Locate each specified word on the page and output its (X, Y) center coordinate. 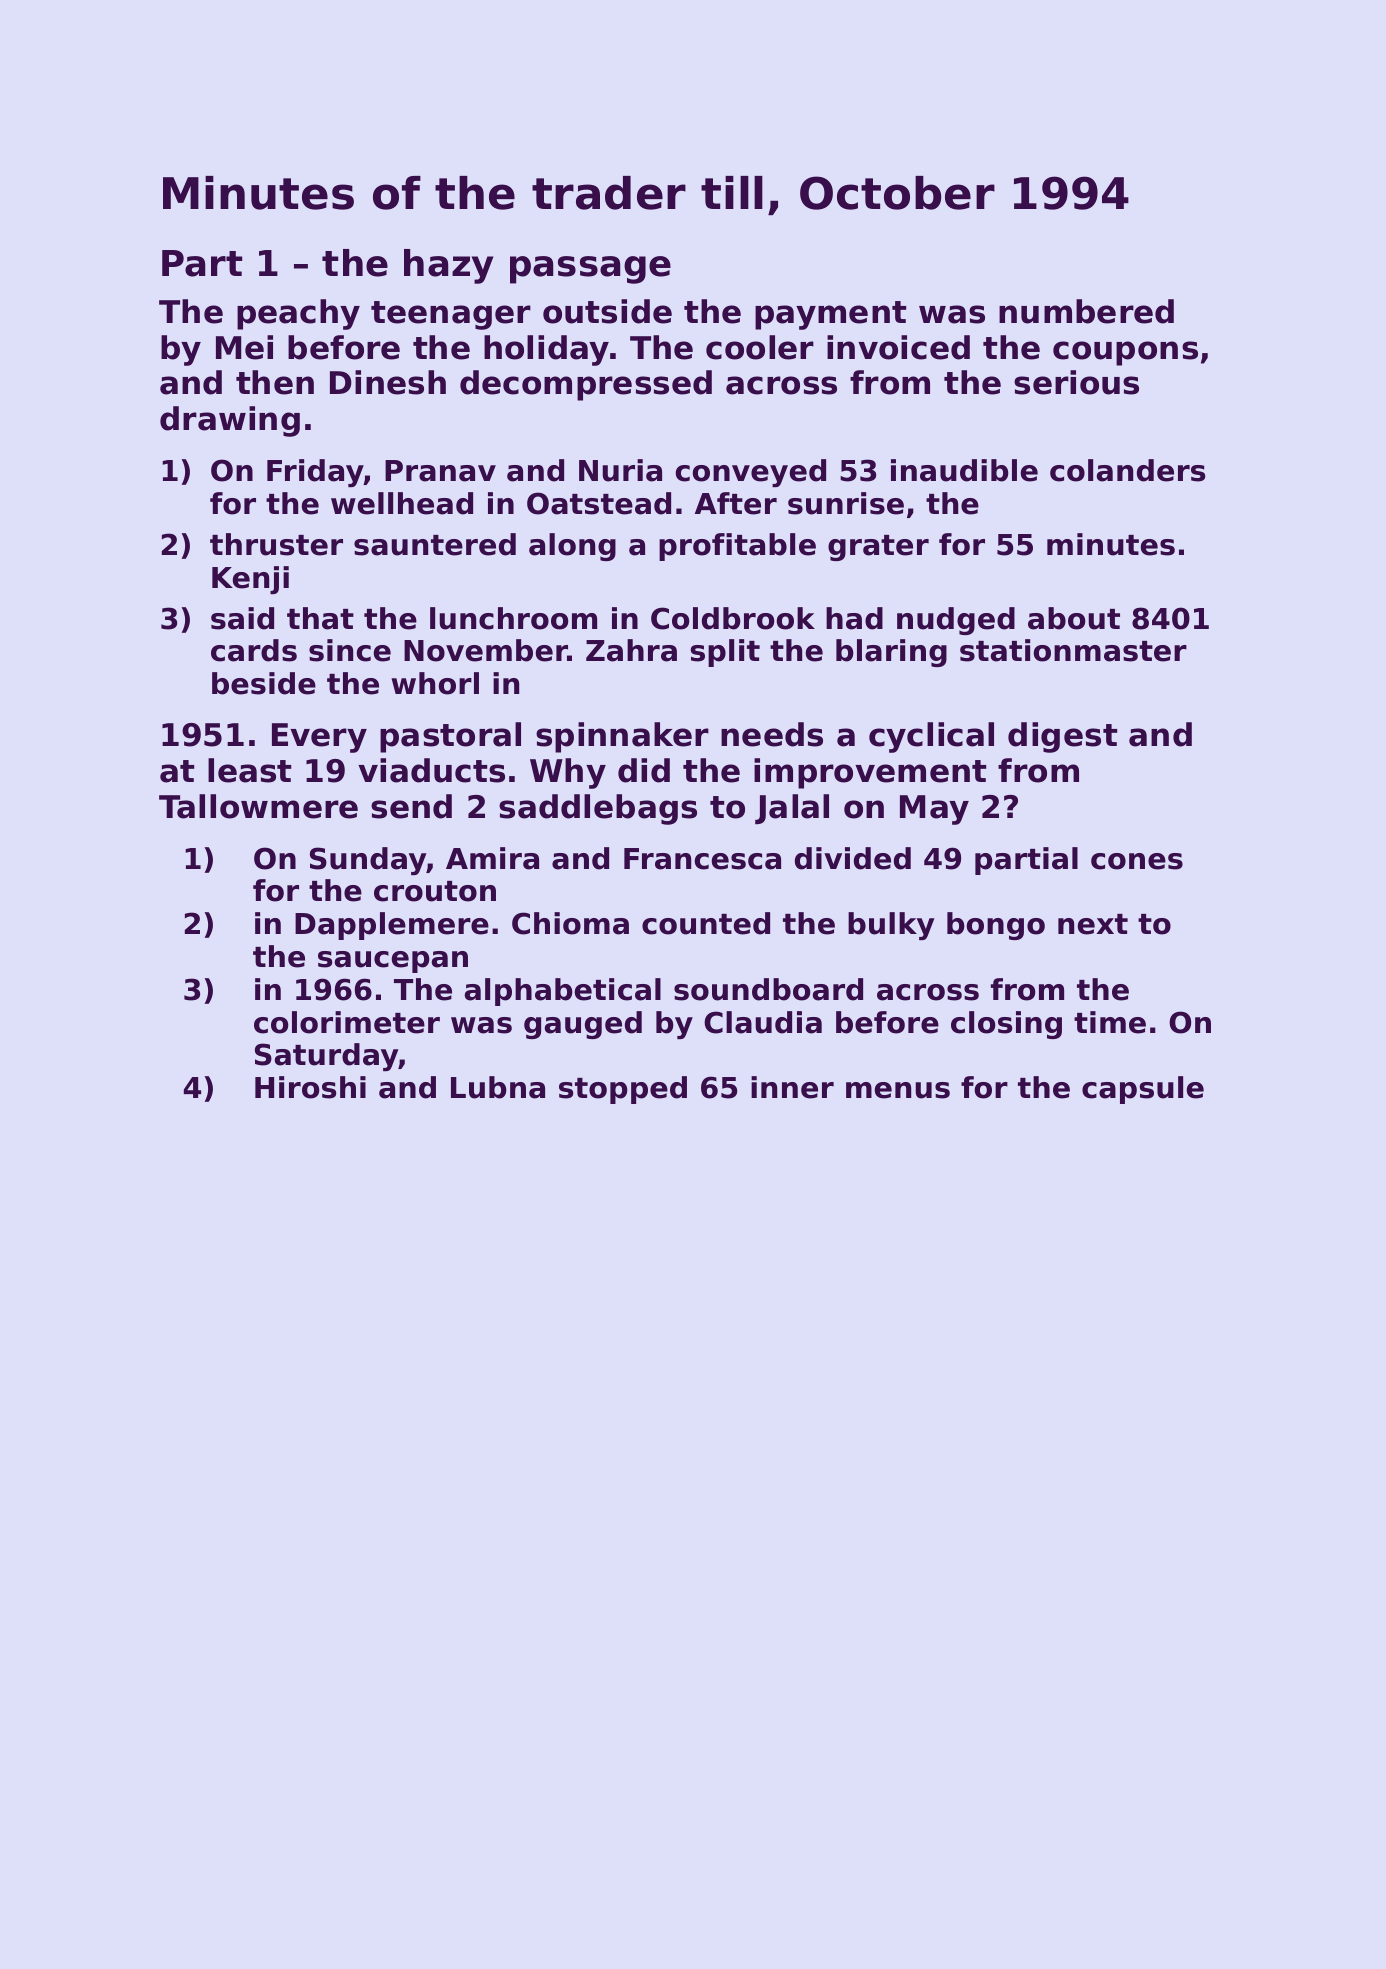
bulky (891, 926)
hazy (448, 266)
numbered (1086, 311)
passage (590, 270)
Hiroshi (310, 1087)
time (1110, 1022)
